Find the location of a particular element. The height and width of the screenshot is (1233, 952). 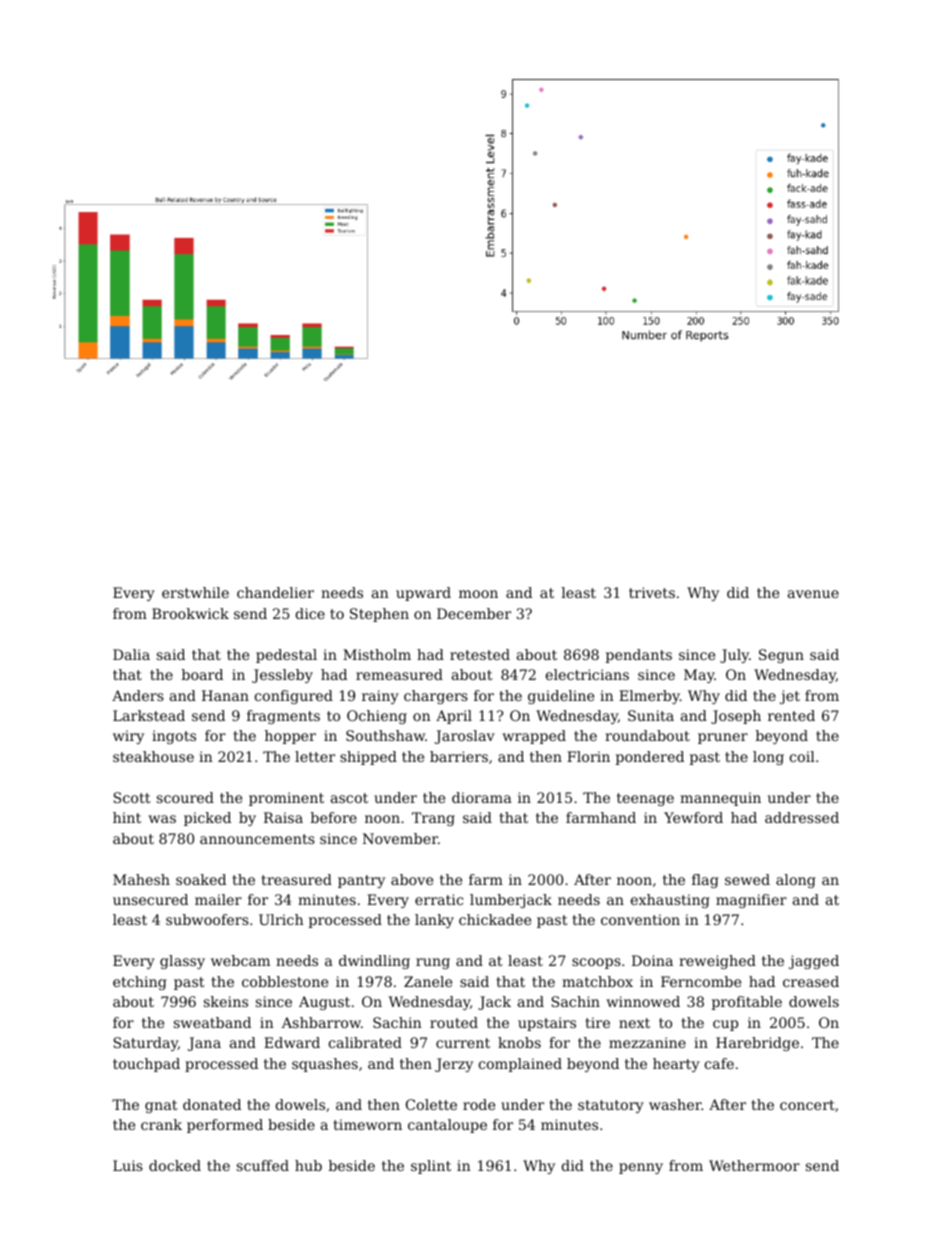

magnifier is located at coordinates (751, 901).
